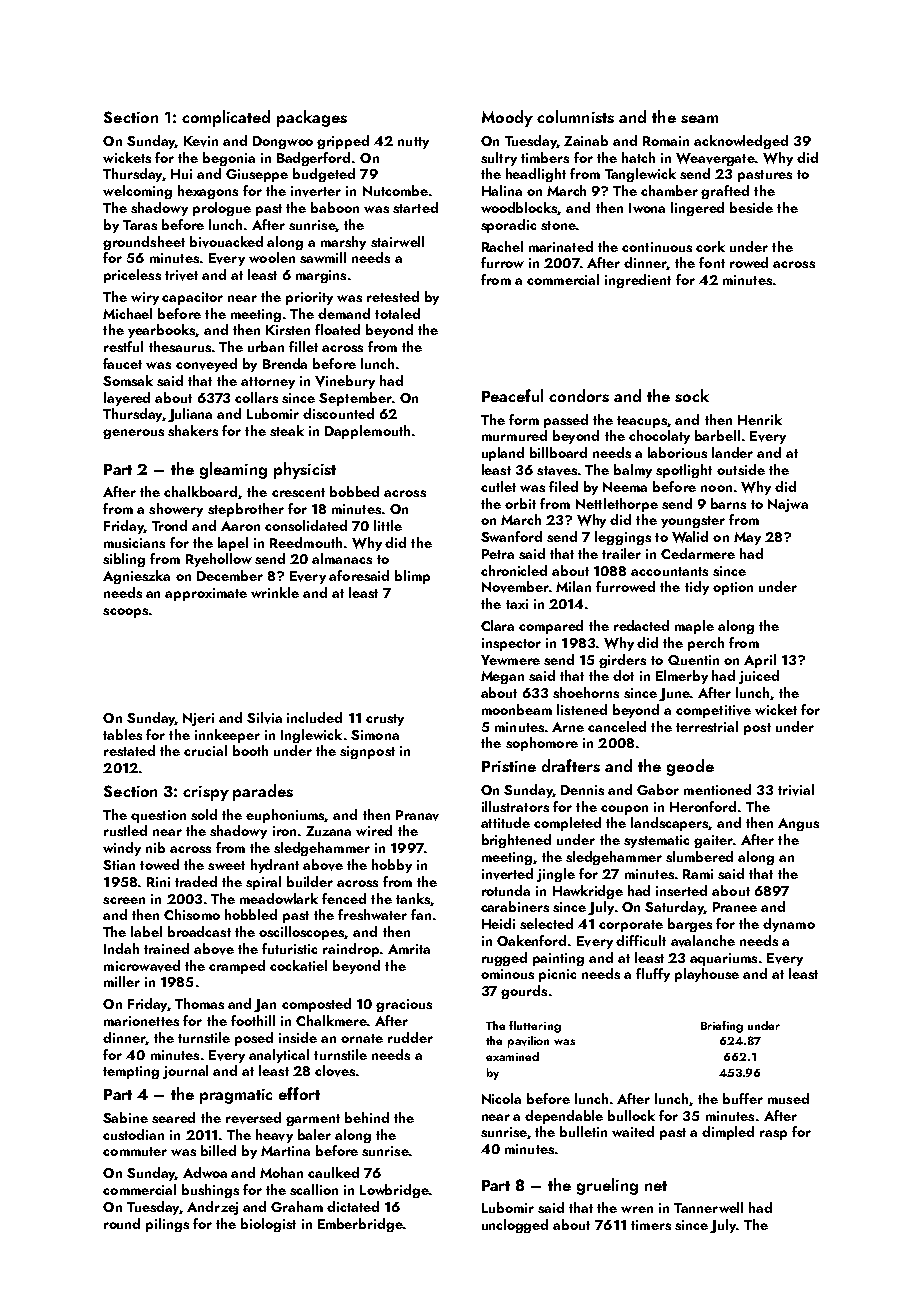 This image has height=1308, width=924. What do you see at coordinates (298, 965) in the image?
I see `cockatiel` at bounding box center [298, 965].
